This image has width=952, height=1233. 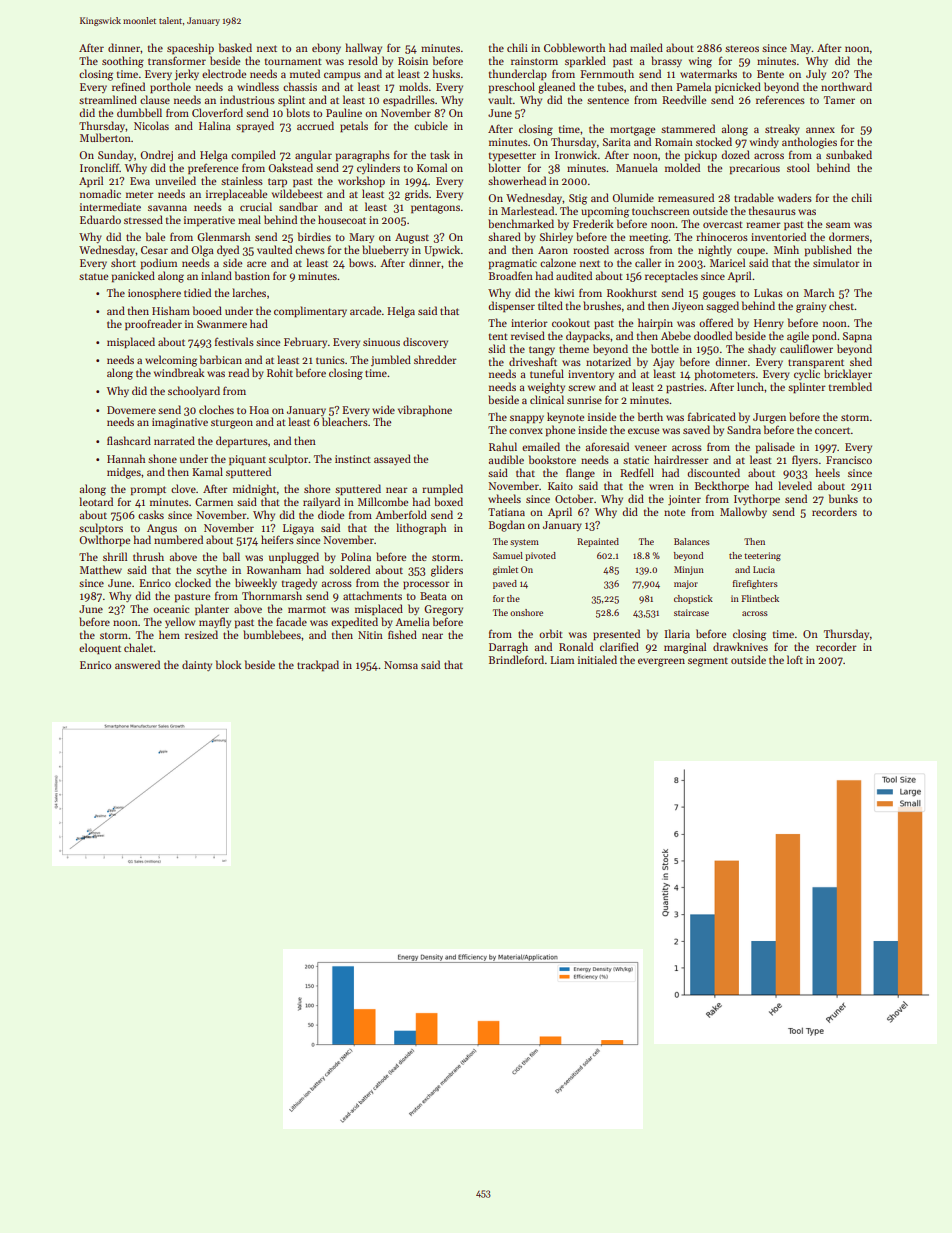 I want to click on trackpad, so click(x=318, y=666).
